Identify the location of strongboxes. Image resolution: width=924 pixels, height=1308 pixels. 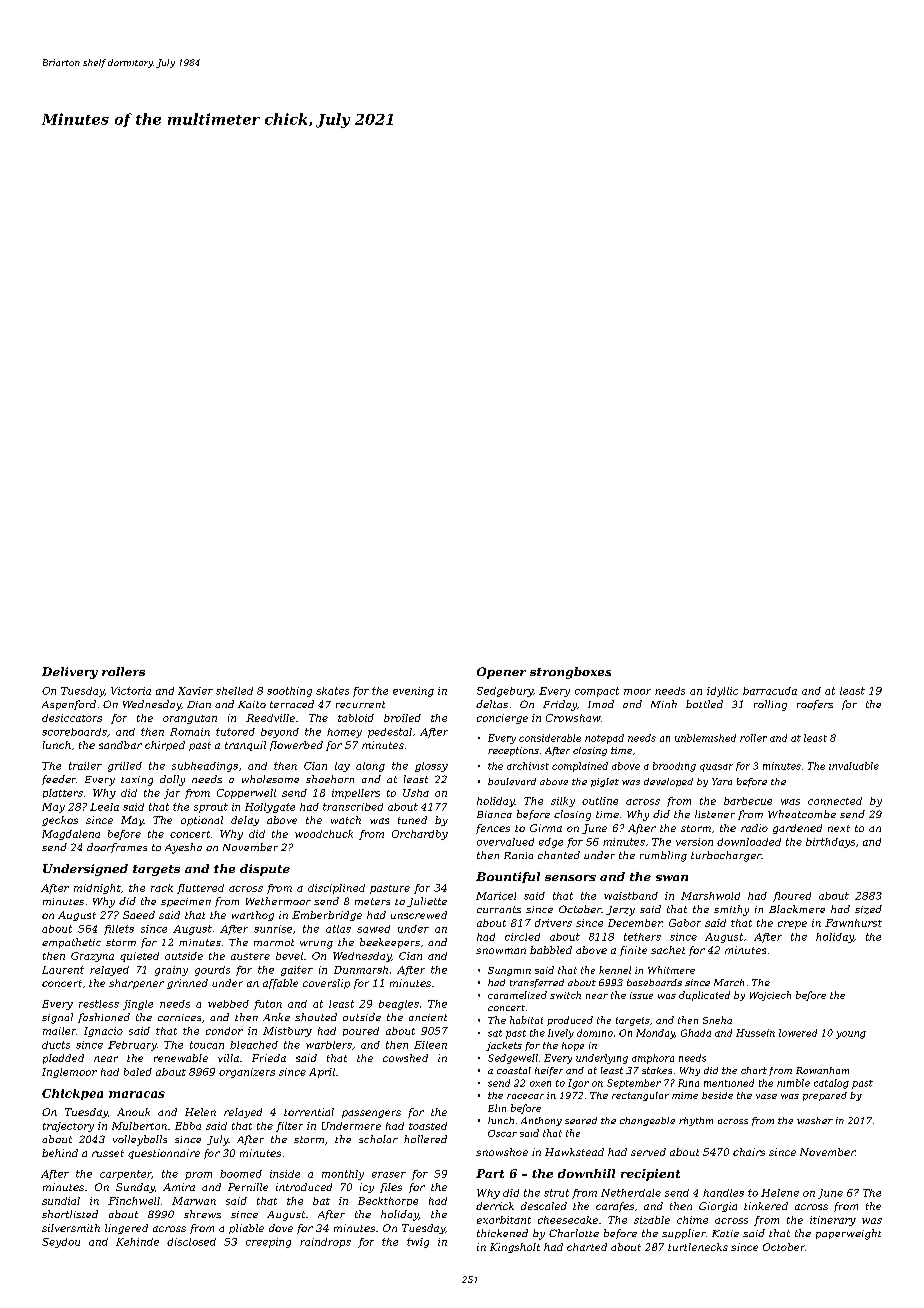
(570, 673).
